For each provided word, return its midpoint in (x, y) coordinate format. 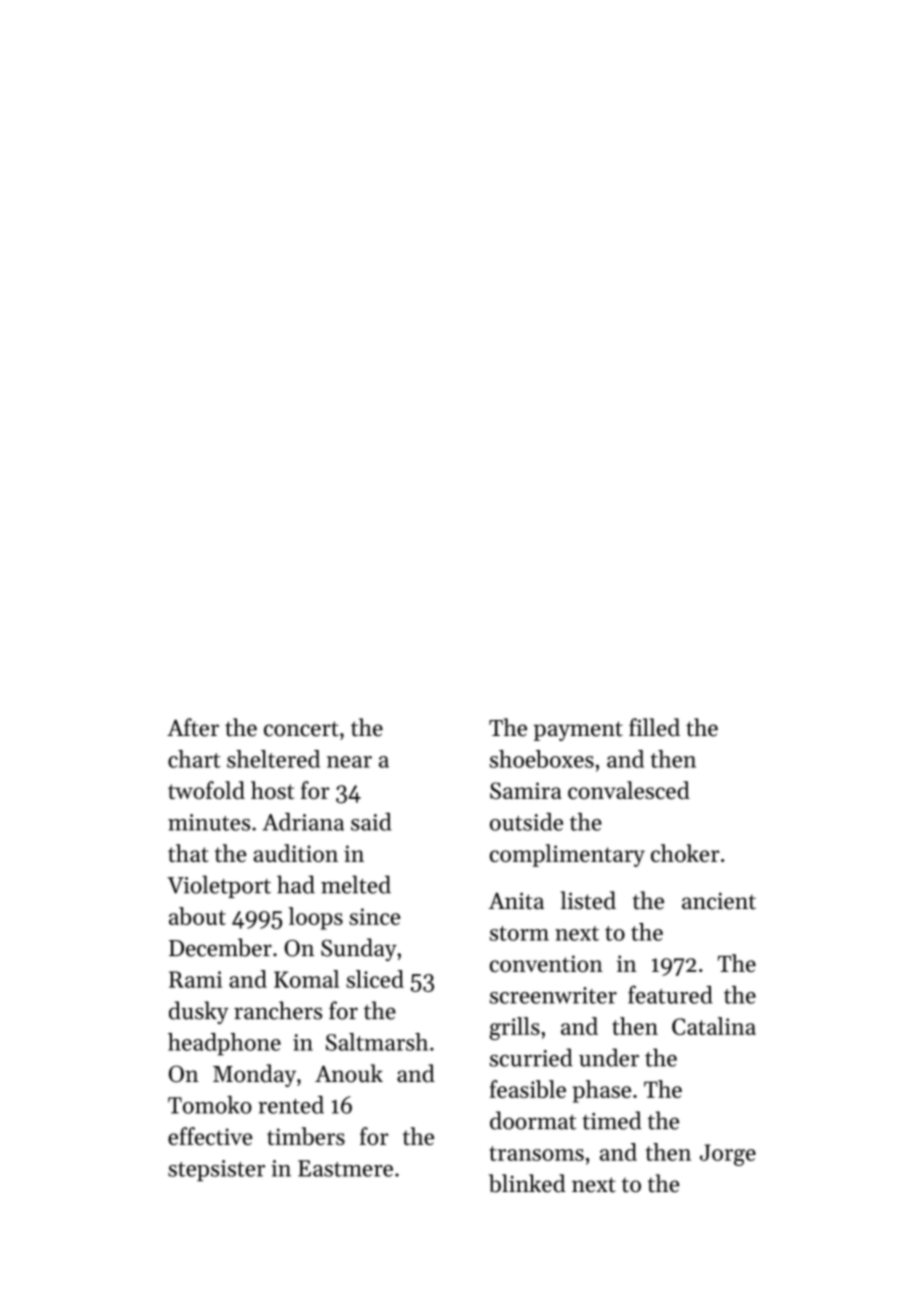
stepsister (216, 1170)
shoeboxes (542, 759)
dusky (199, 1012)
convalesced (629, 790)
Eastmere (345, 1168)
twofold (206, 790)
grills (514, 1028)
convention (546, 963)
